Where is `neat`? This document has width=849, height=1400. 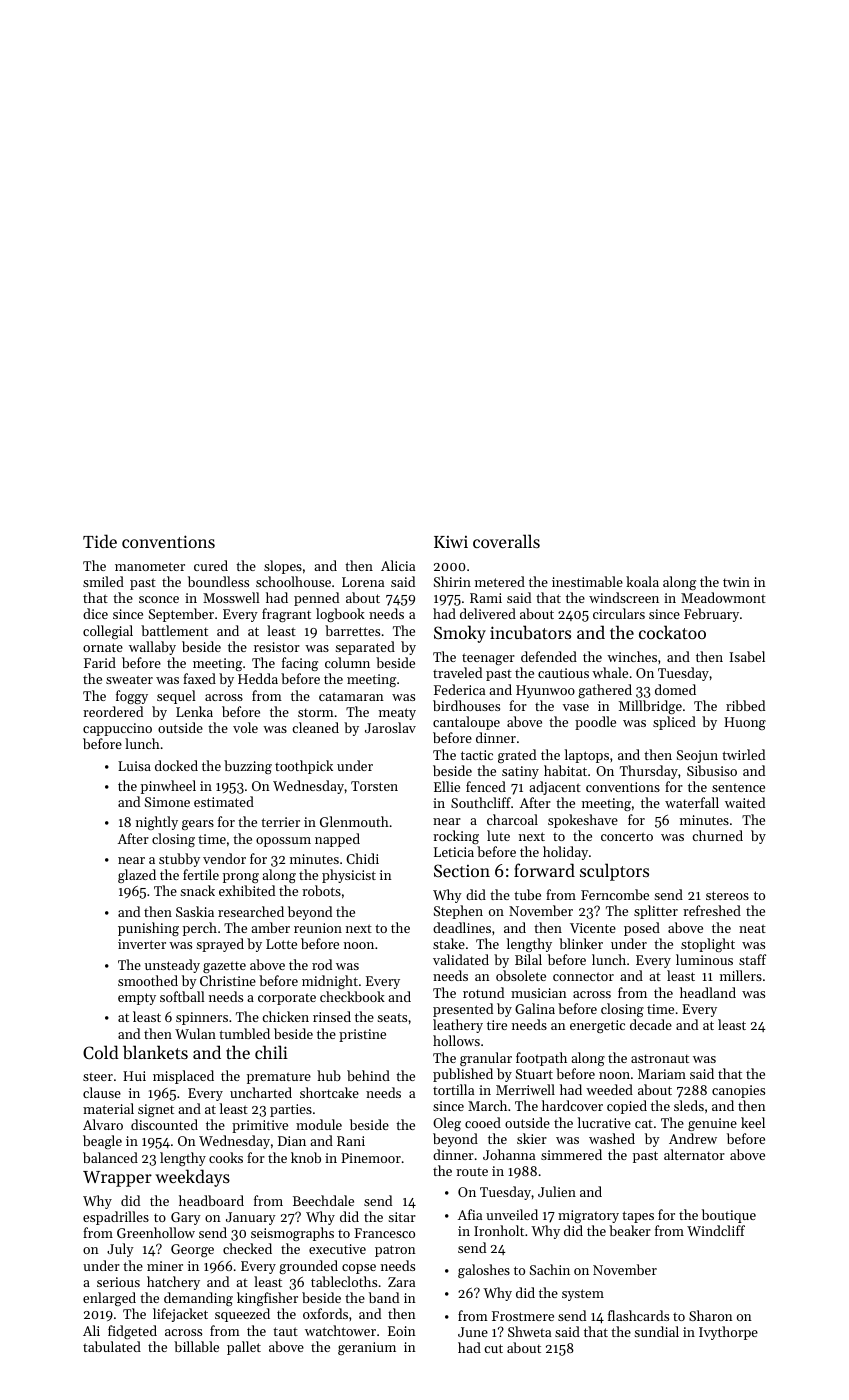 neat is located at coordinates (752, 928).
